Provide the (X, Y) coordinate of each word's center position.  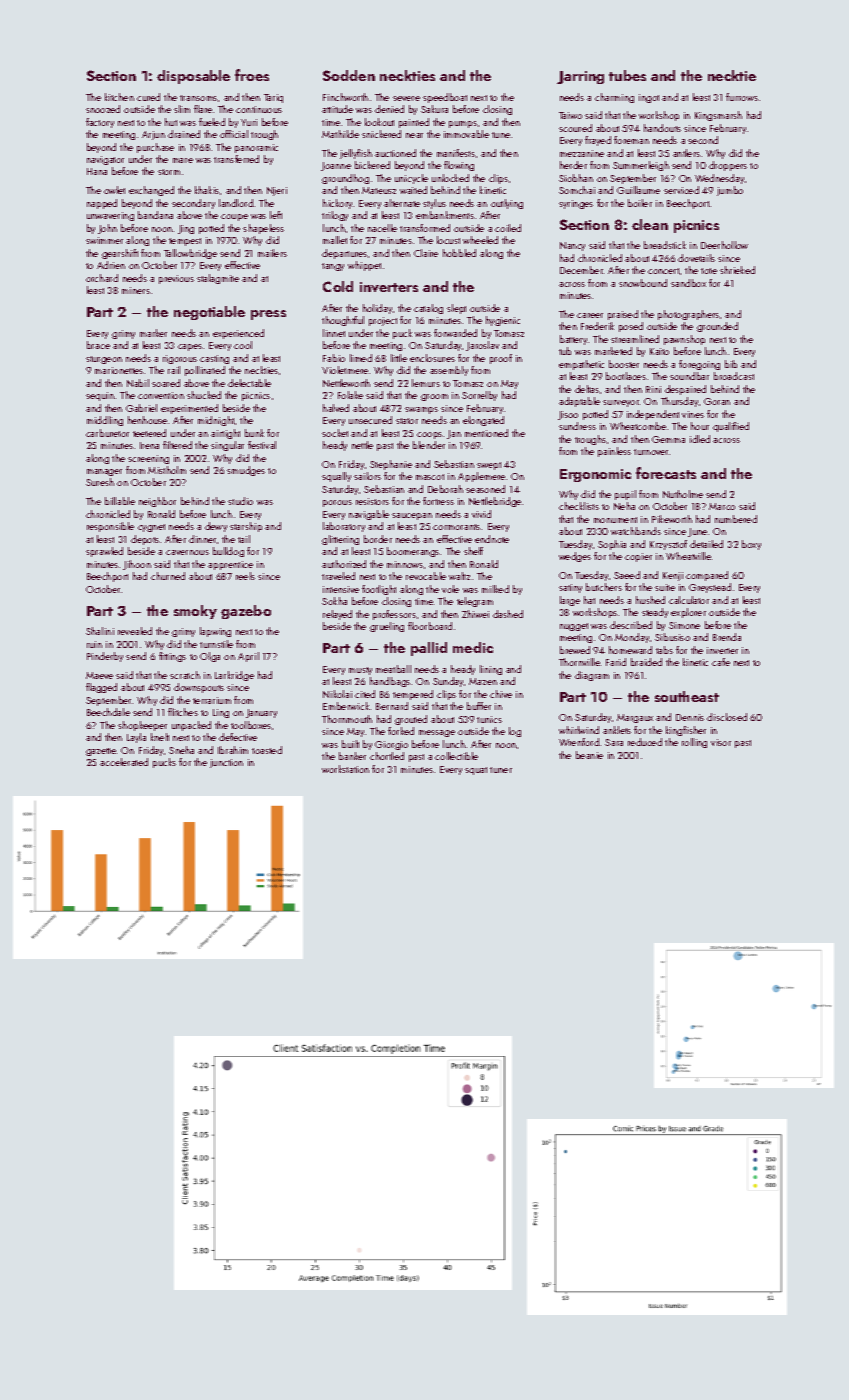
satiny (570, 588)
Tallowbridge (190, 254)
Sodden (349, 75)
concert (663, 271)
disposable (193, 77)
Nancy (572, 246)
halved (336, 408)
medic (473, 647)
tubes (627, 75)
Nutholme (683, 494)
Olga (210, 657)
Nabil (138, 383)
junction (226, 763)
